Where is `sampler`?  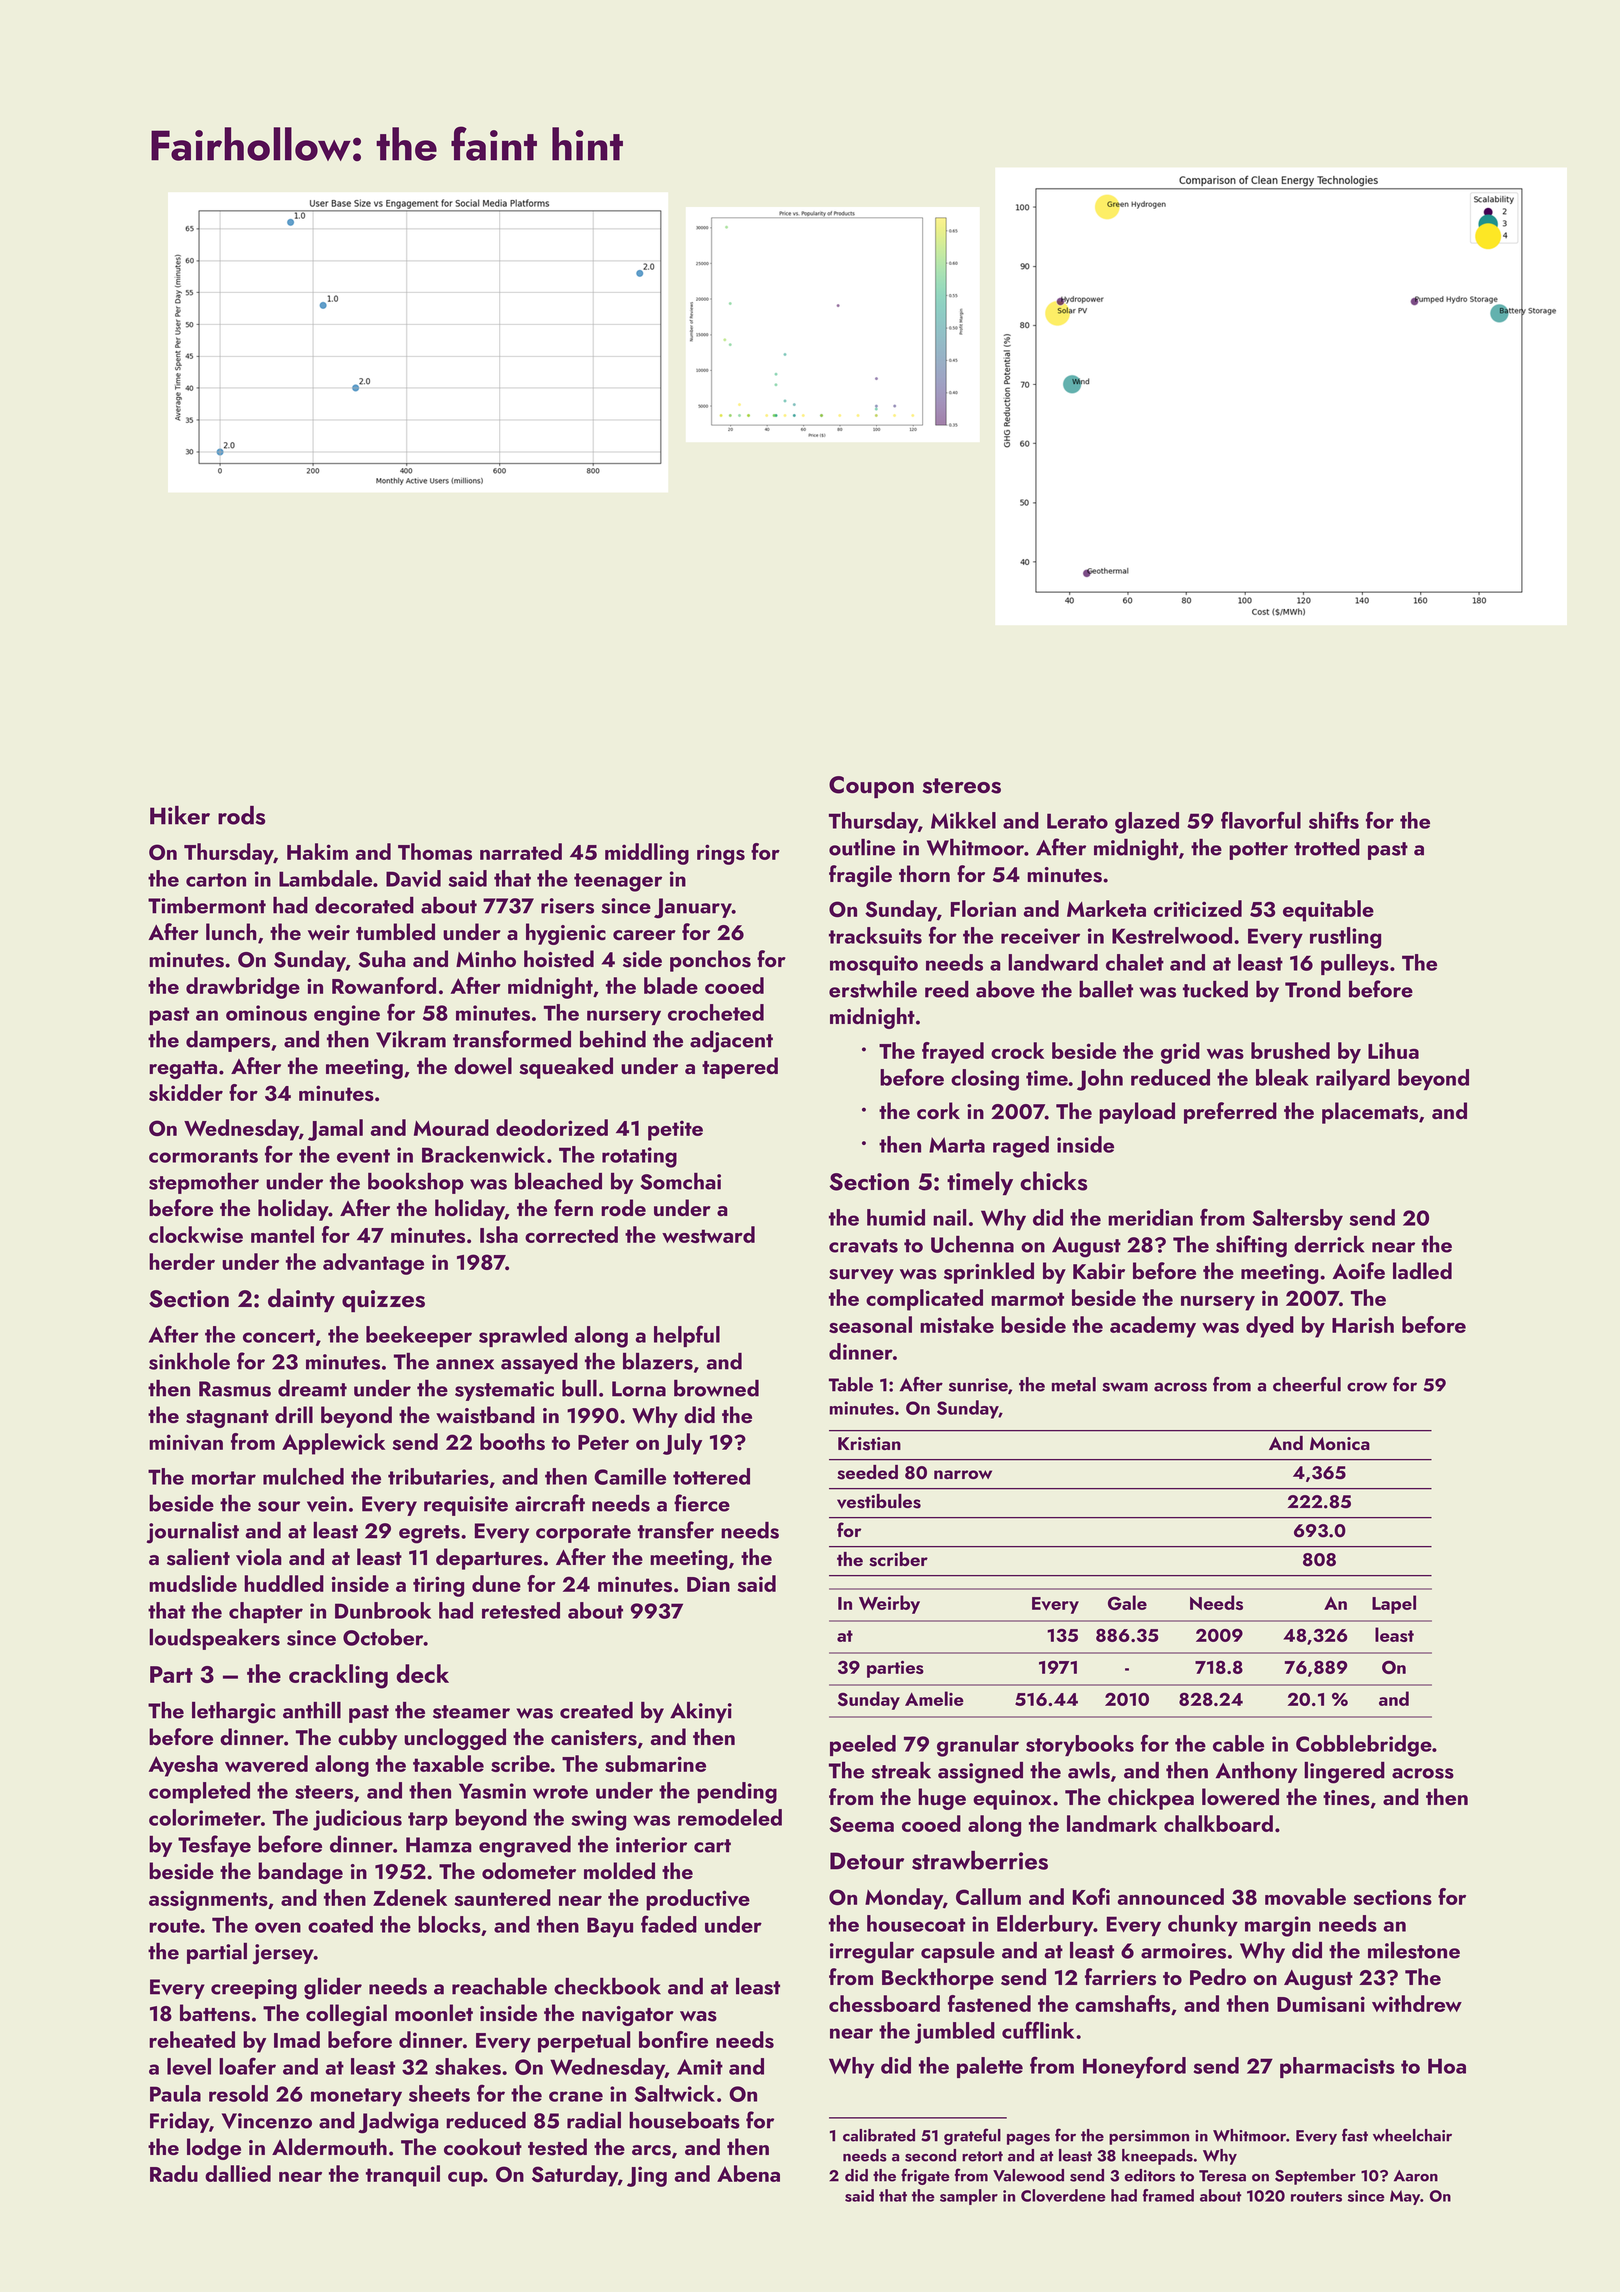
sampler is located at coordinates (969, 2197).
